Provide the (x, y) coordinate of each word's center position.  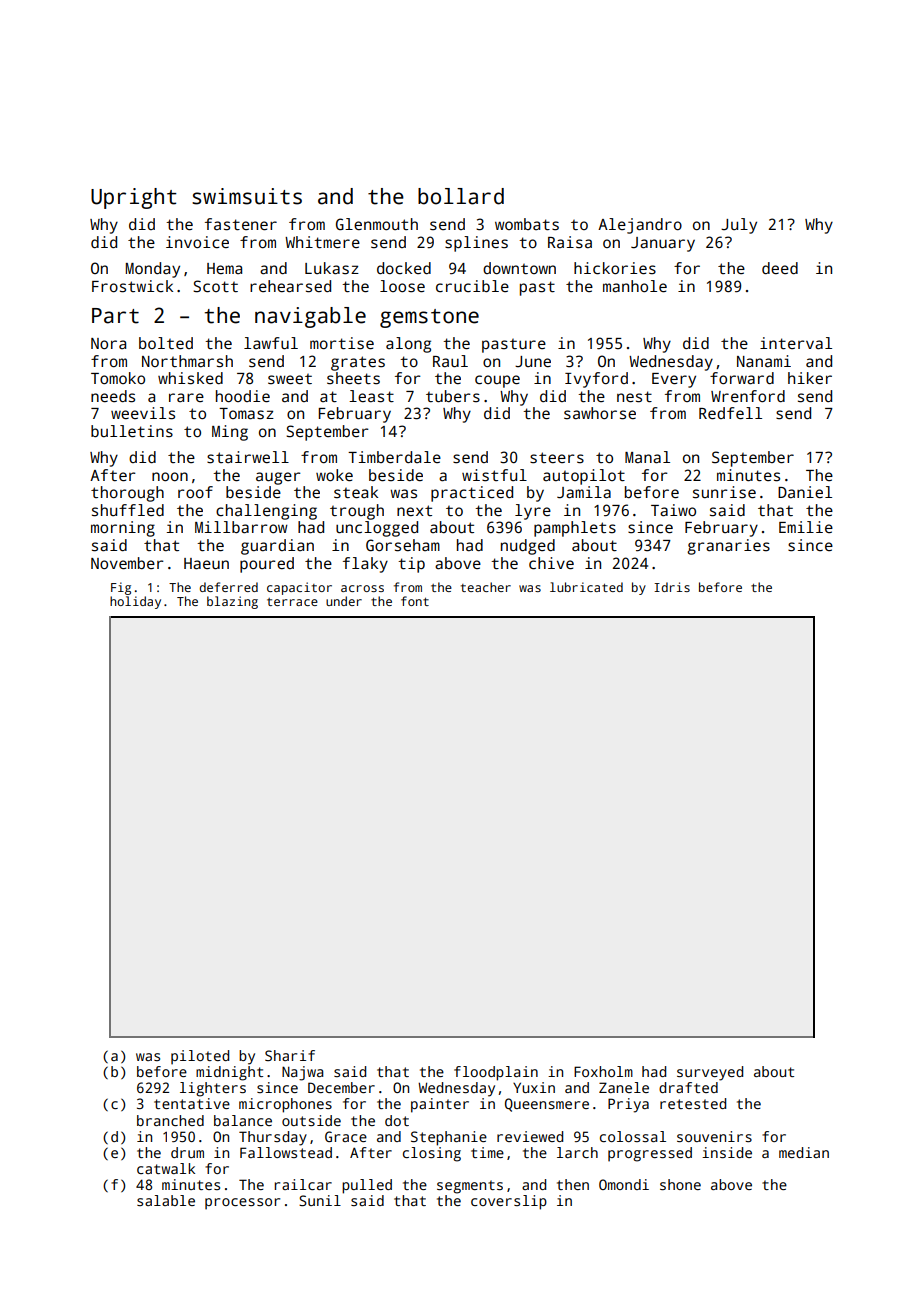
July (739, 226)
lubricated (586, 587)
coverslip (509, 1202)
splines (476, 244)
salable (166, 1200)
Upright (134, 198)
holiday (135, 602)
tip (411, 565)
